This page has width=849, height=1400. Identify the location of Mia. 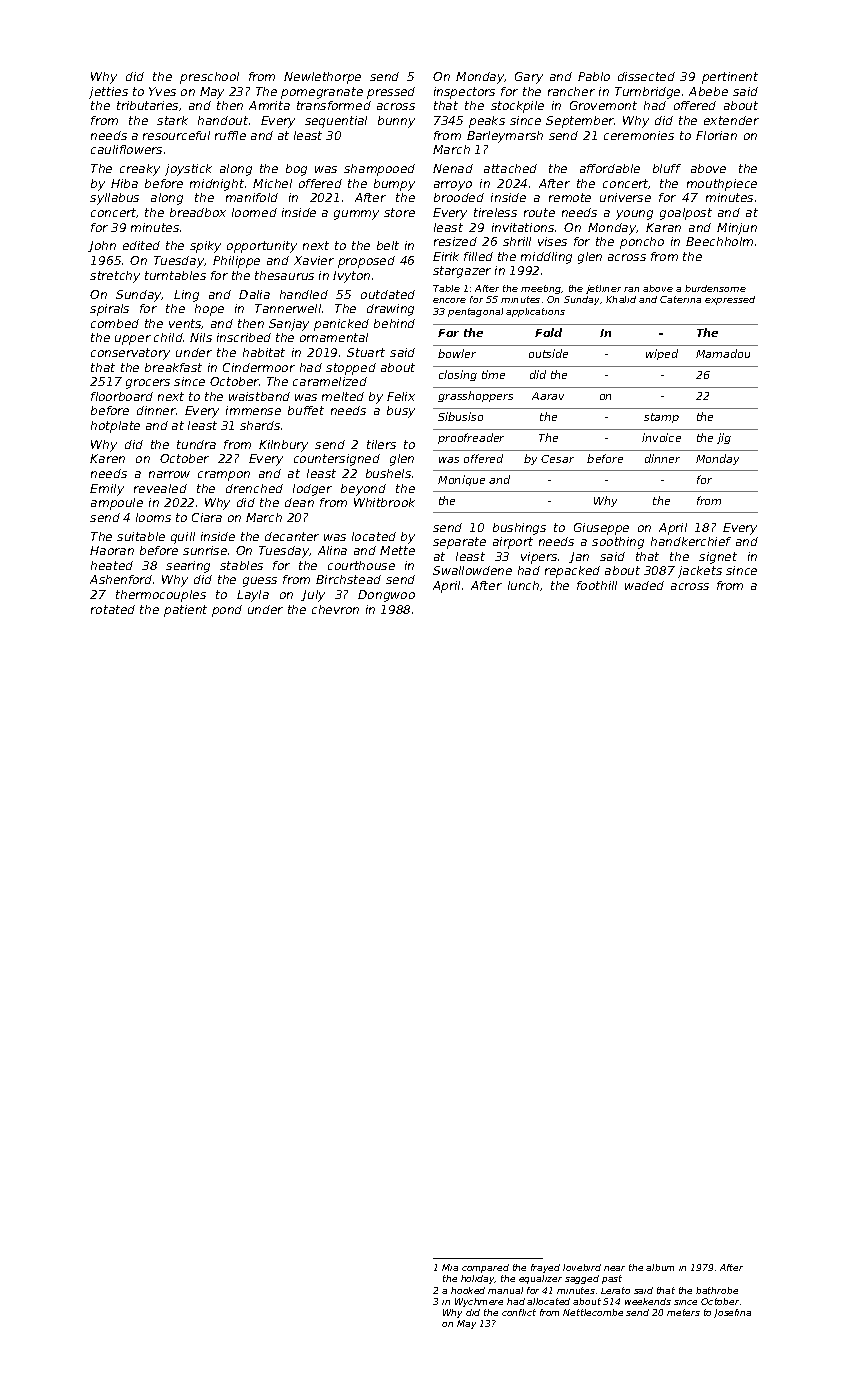
(450, 1267).
